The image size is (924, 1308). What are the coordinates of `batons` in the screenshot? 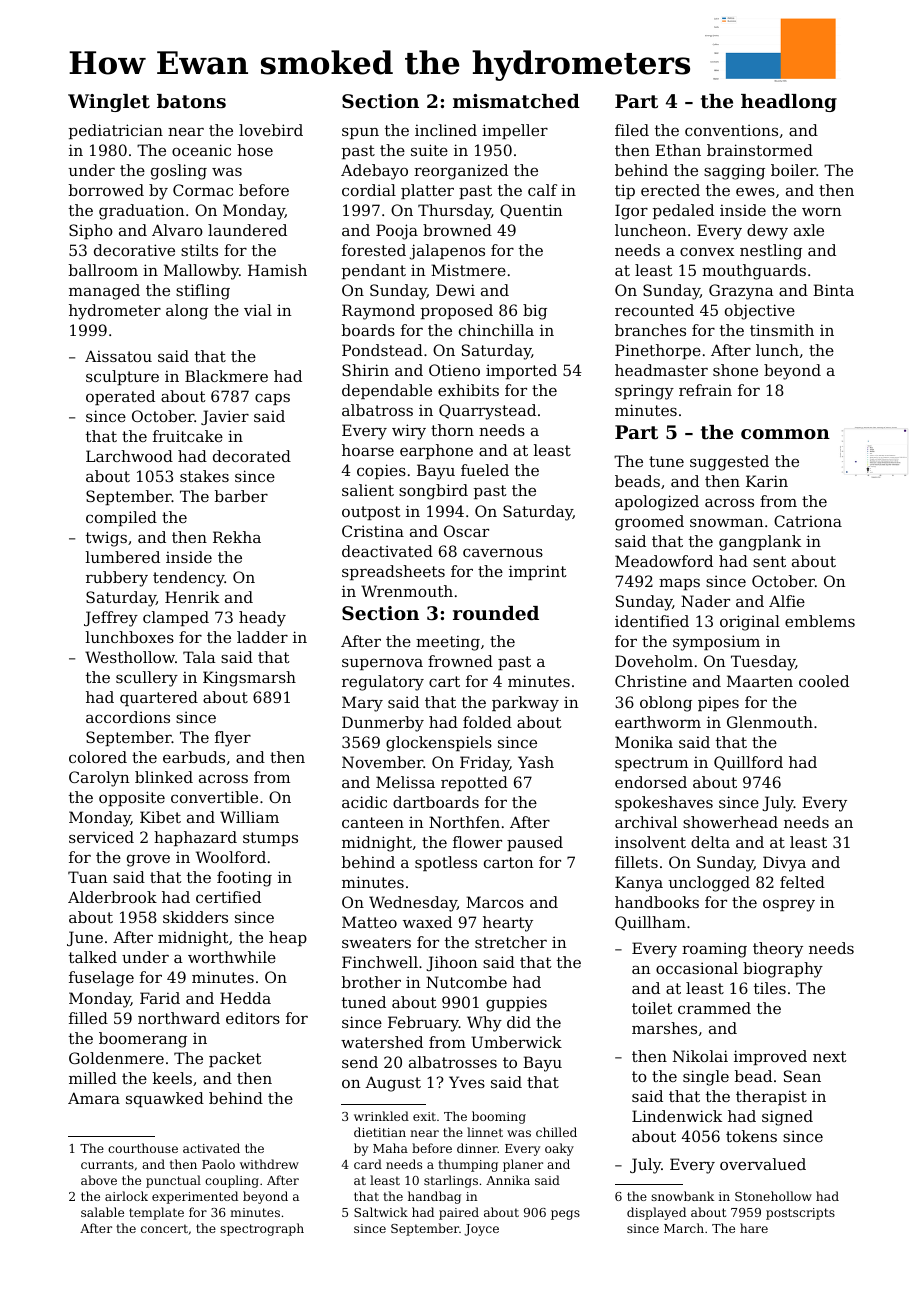 It's located at (191, 101).
